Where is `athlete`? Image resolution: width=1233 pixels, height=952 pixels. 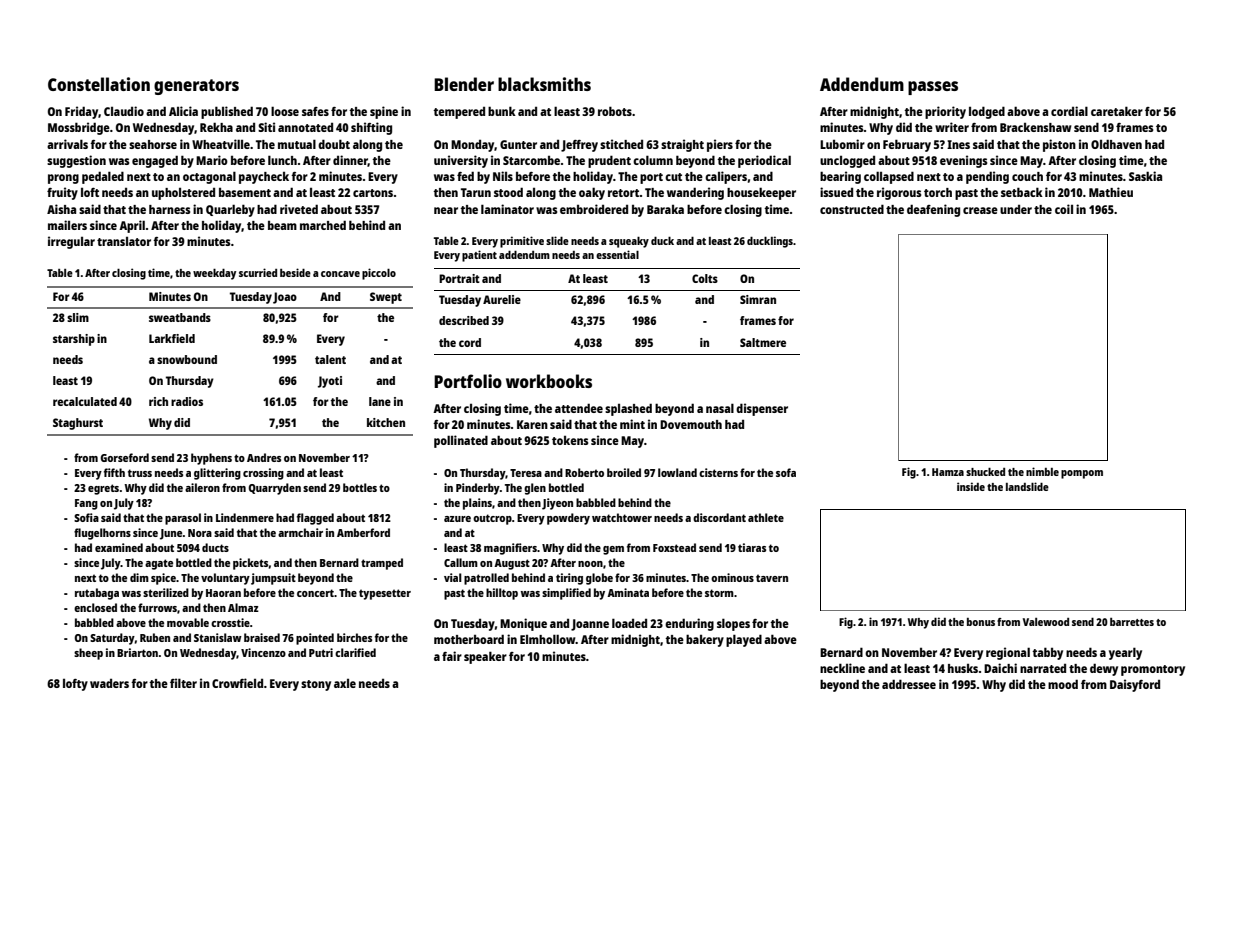
athlete is located at coordinates (766, 517).
